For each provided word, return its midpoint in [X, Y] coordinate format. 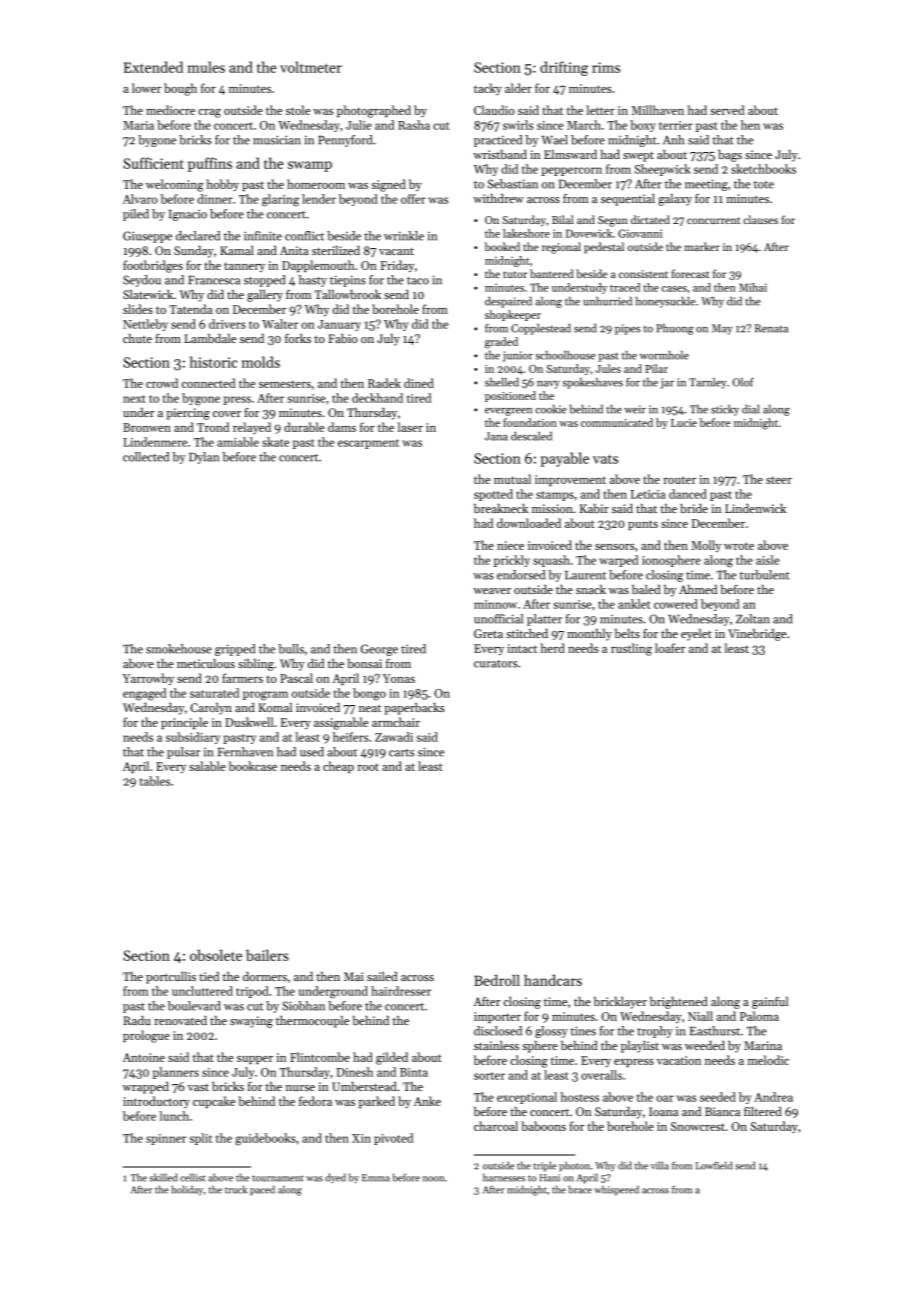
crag [210, 113]
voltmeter [311, 67]
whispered [616, 1190]
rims [606, 67]
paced [262, 1190]
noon [433, 1179]
